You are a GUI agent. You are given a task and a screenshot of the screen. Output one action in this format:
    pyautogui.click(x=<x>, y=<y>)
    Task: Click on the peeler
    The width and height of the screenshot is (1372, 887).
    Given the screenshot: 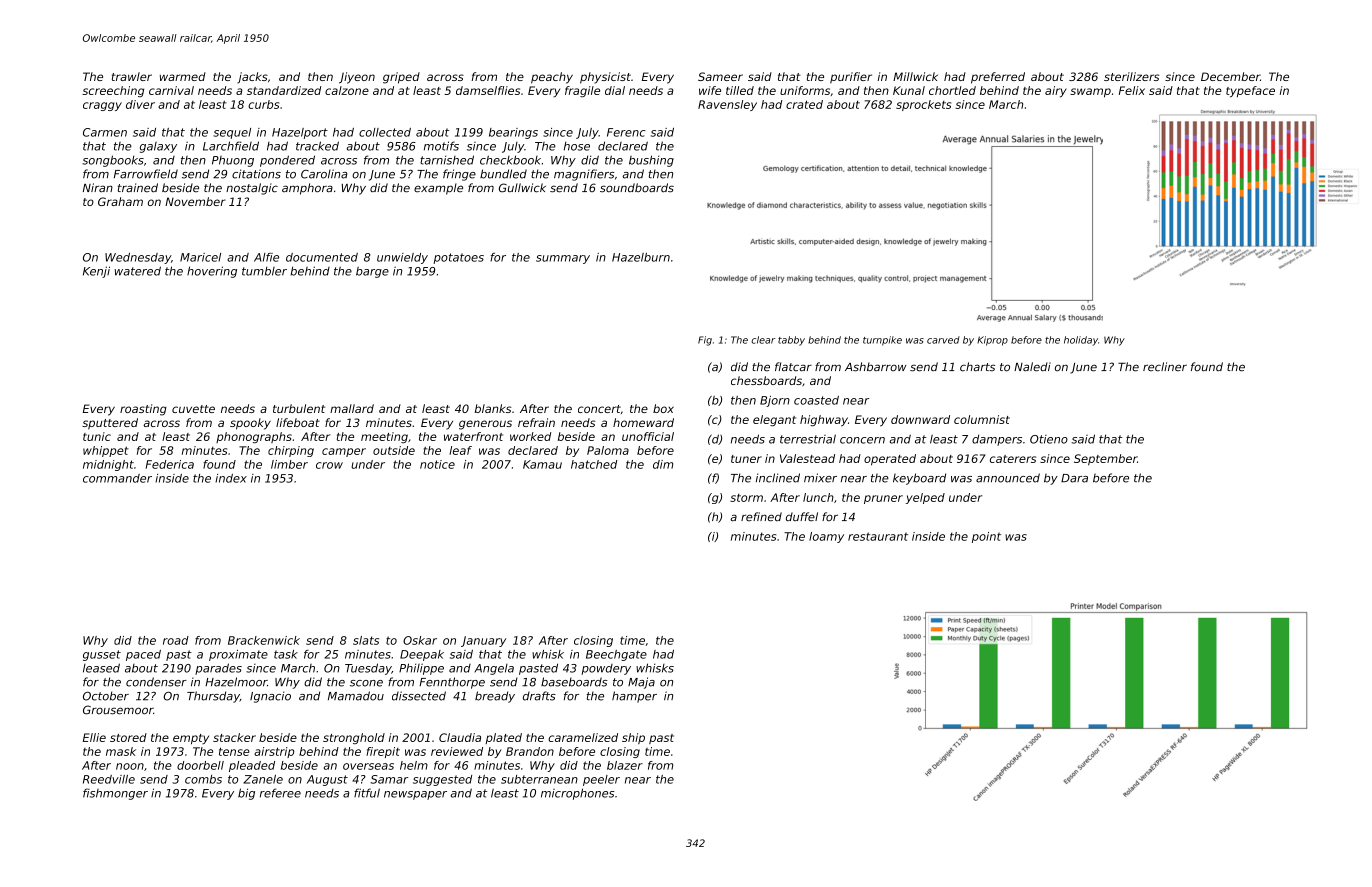 What is the action you would take?
    pyautogui.click(x=601, y=780)
